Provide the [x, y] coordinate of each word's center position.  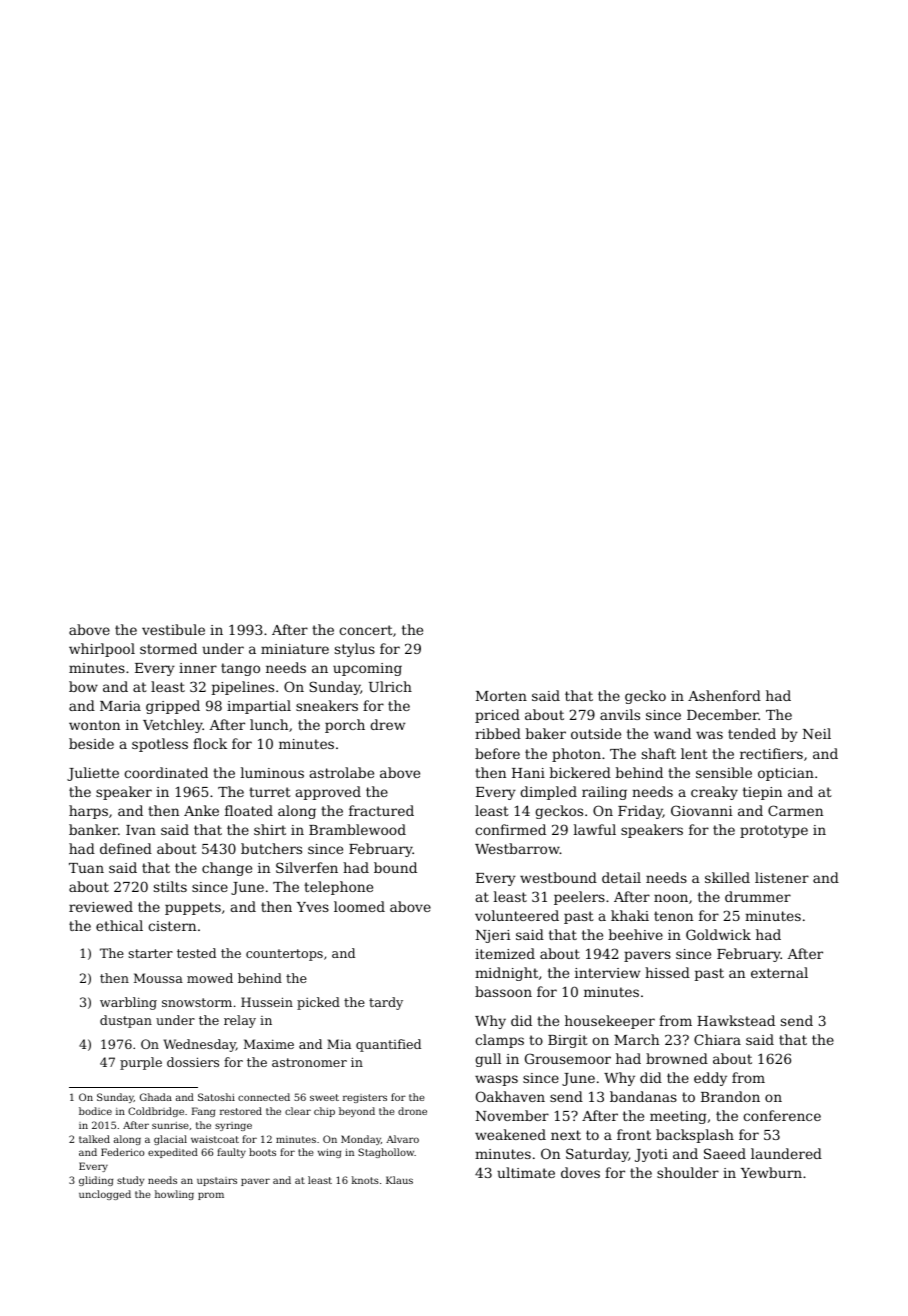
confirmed [510, 829]
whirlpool [102, 650]
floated [249, 810]
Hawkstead [736, 1020]
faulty [231, 1153]
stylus [355, 650]
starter [150, 953]
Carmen [795, 810]
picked [318, 1003]
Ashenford [724, 695]
